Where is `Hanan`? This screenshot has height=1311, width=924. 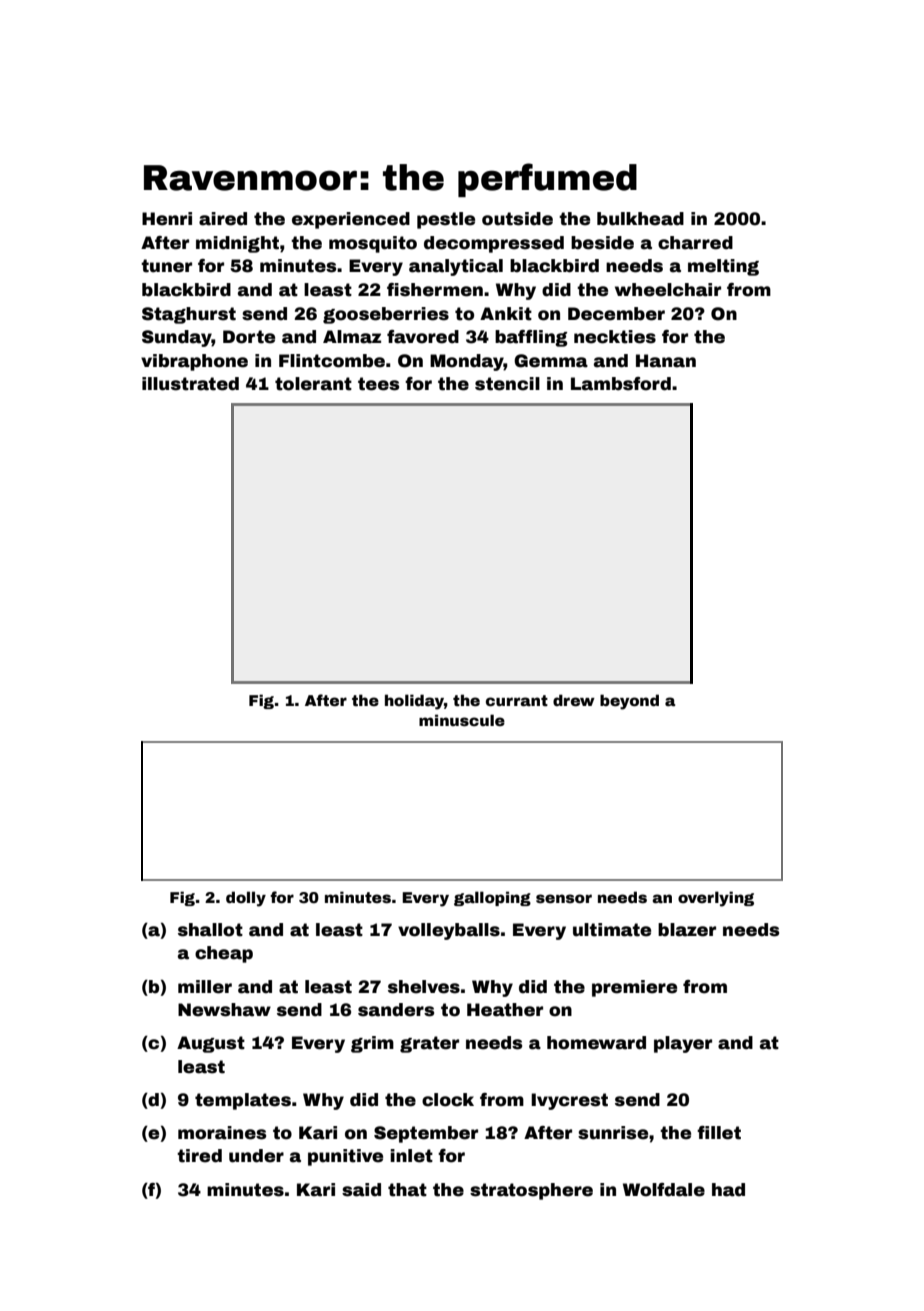
Hanan is located at coordinates (666, 361).
